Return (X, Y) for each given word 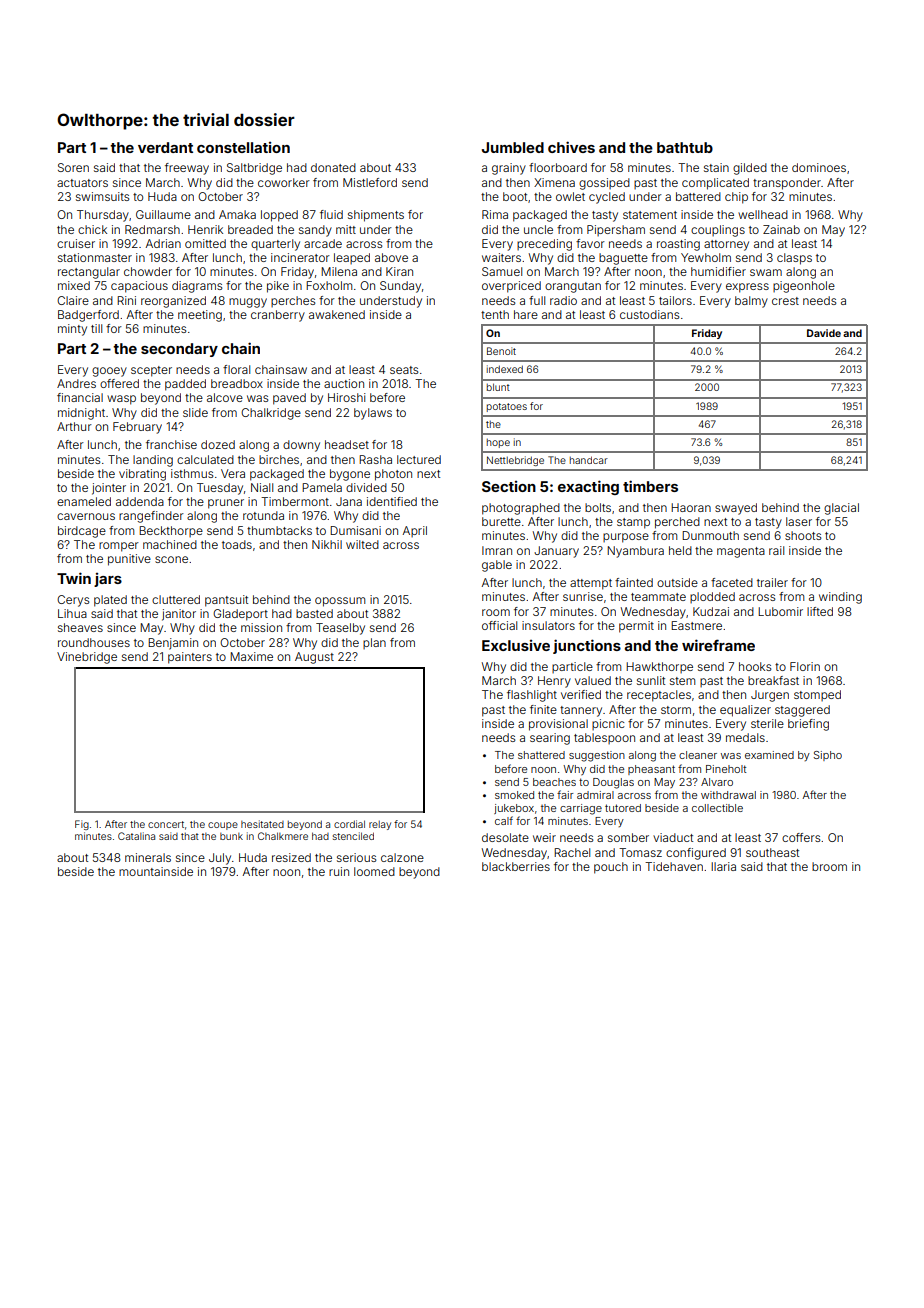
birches (279, 459)
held (680, 550)
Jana (349, 501)
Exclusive (516, 645)
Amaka (237, 214)
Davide (824, 333)
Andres (76, 383)
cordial (349, 824)
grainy (509, 169)
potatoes (507, 407)
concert (166, 824)
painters (190, 658)
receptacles (659, 696)
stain (716, 167)
